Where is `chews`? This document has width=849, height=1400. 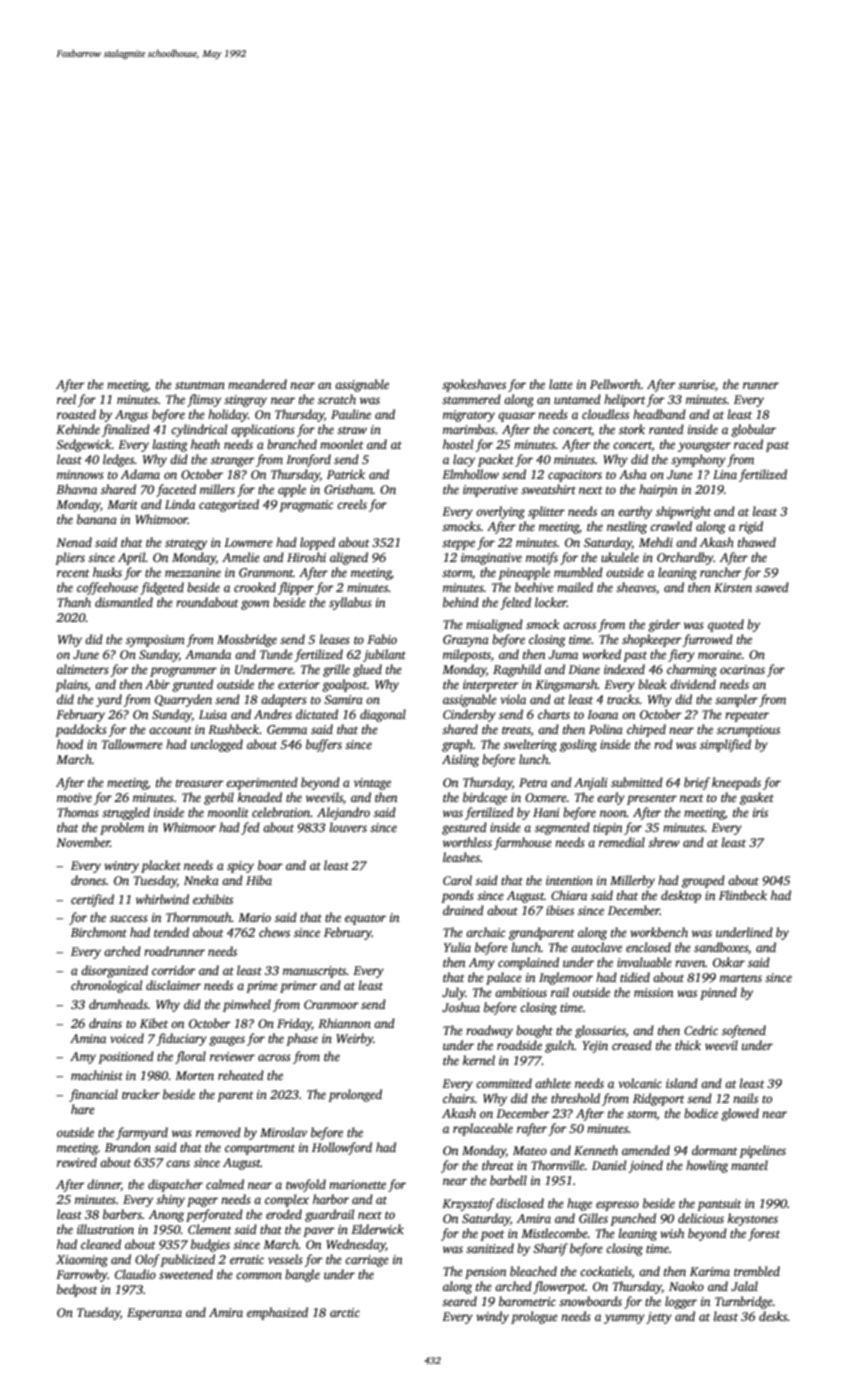
chews is located at coordinates (274, 932).
